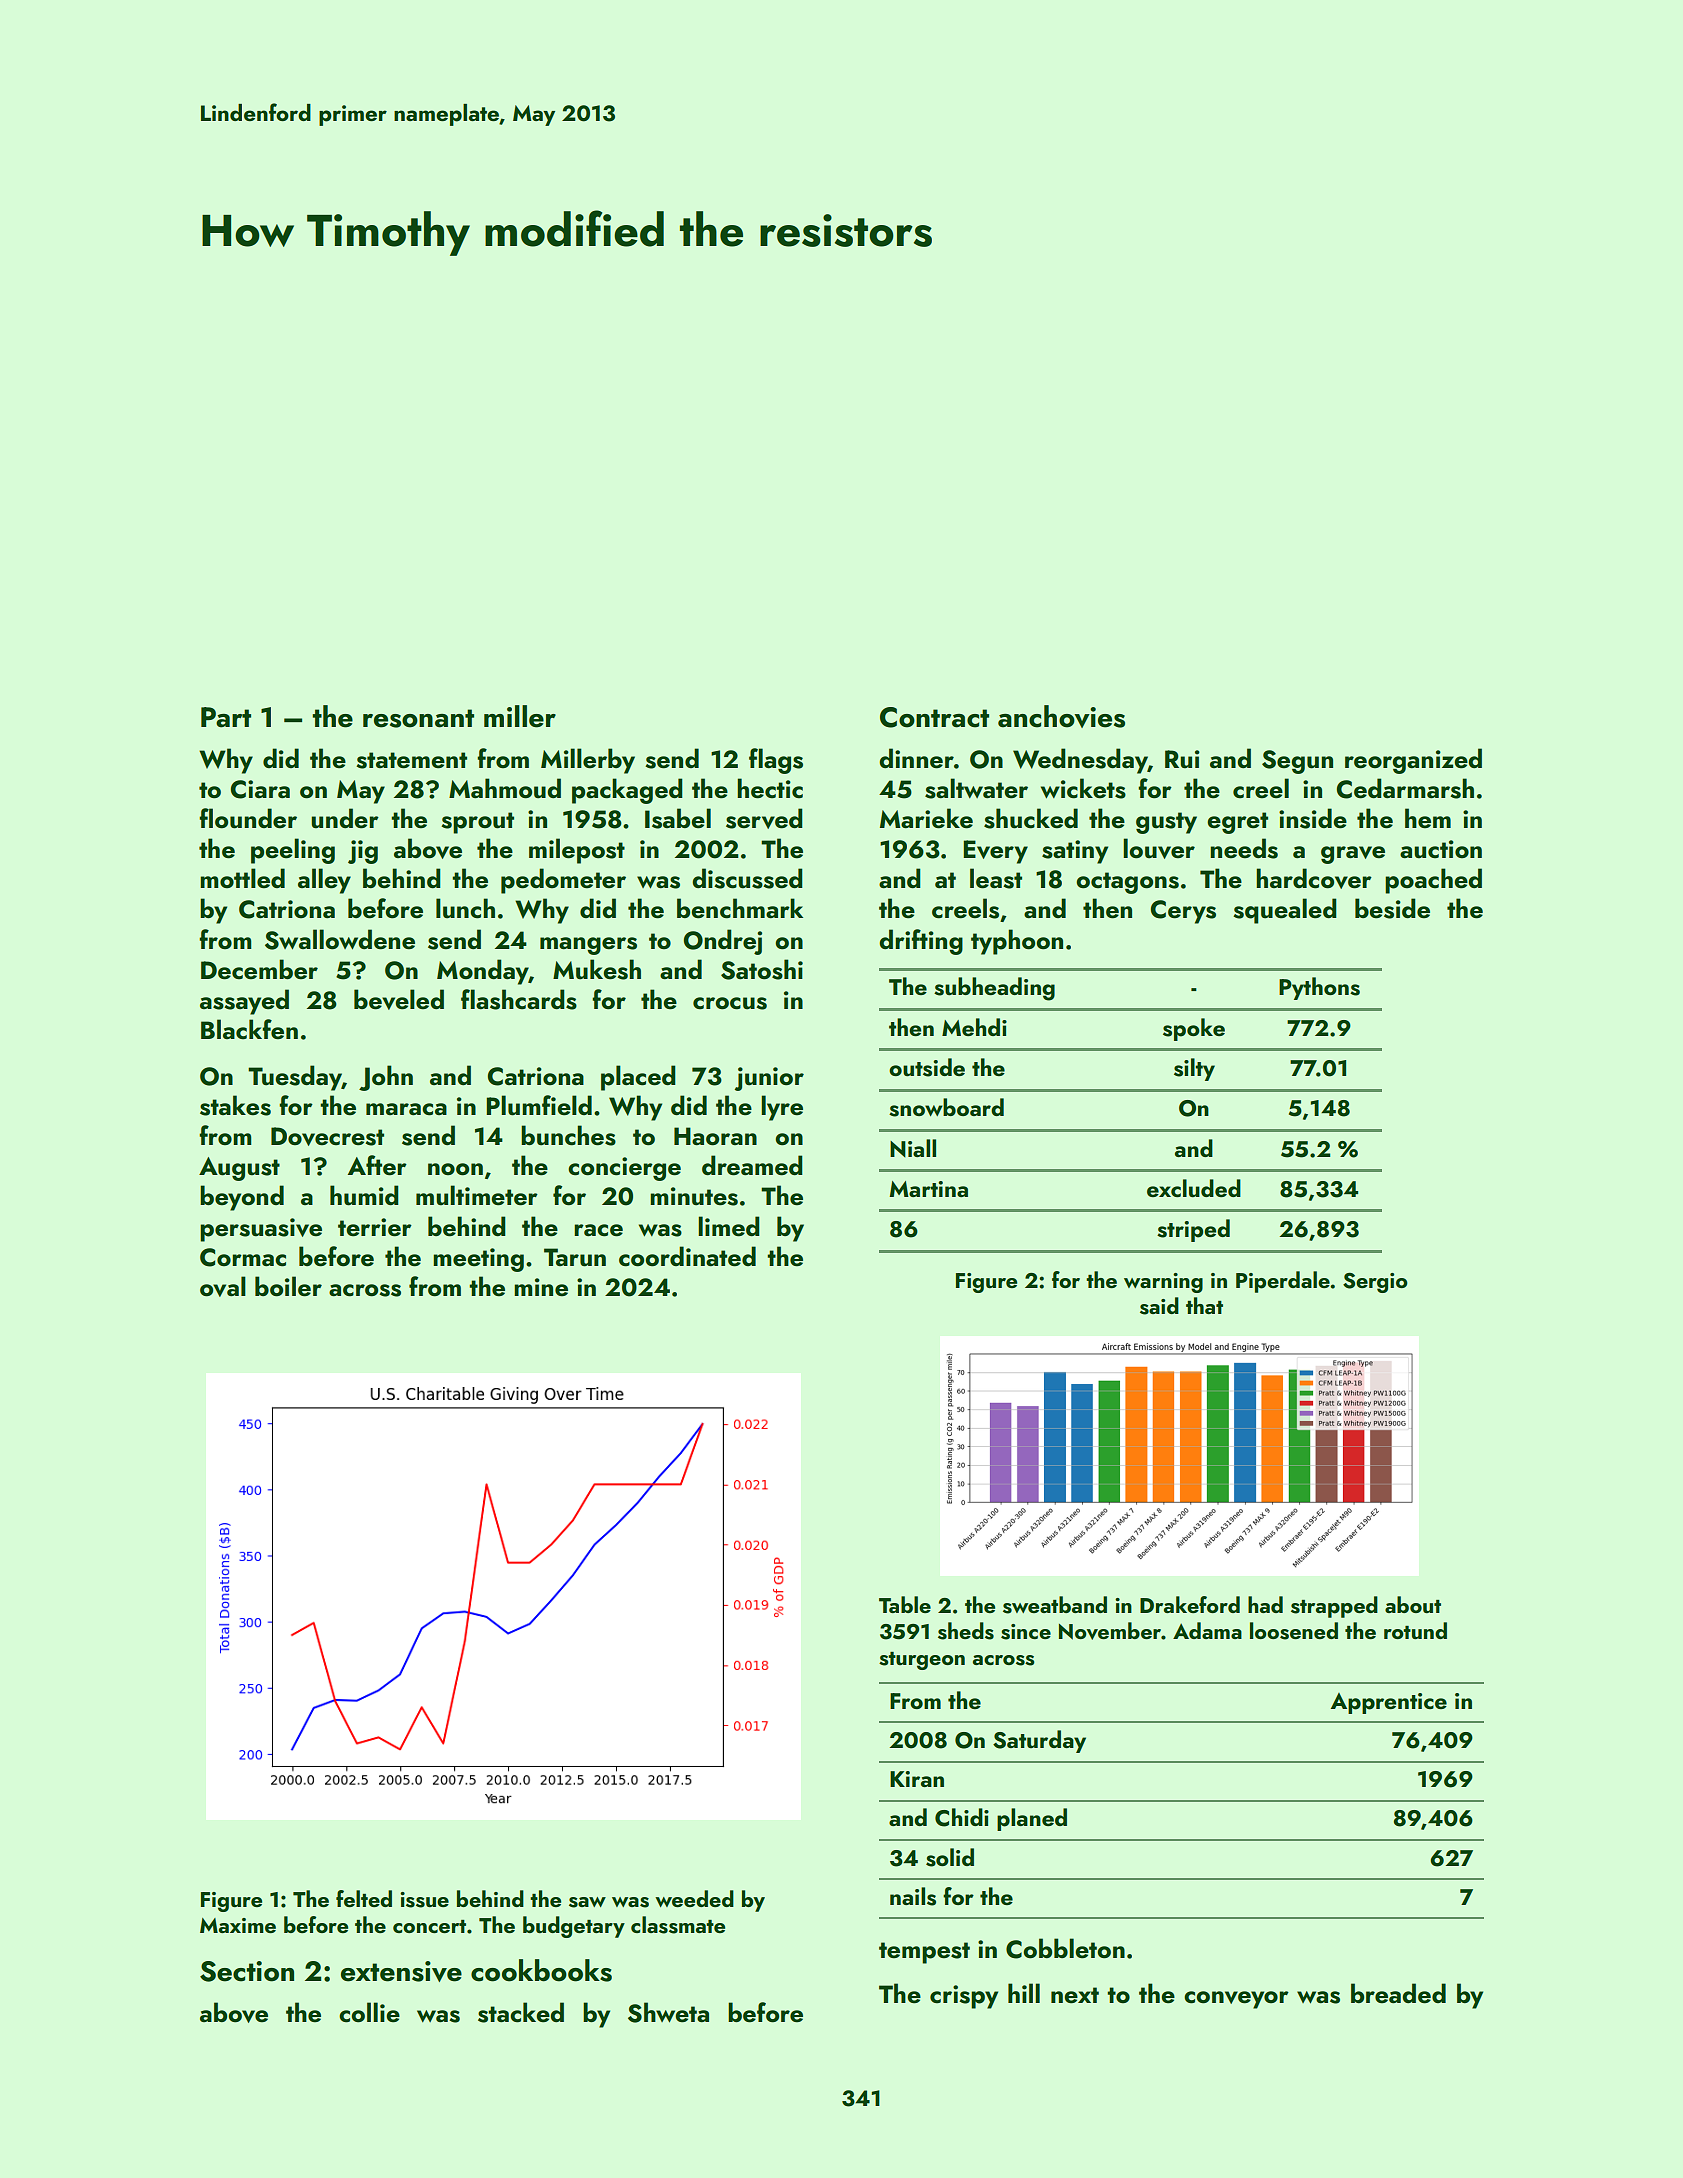 The width and height of the document is (1683, 2178). What do you see at coordinates (424, 1900) in the document?
I see `issue` at bounding box center [424, 1900].
